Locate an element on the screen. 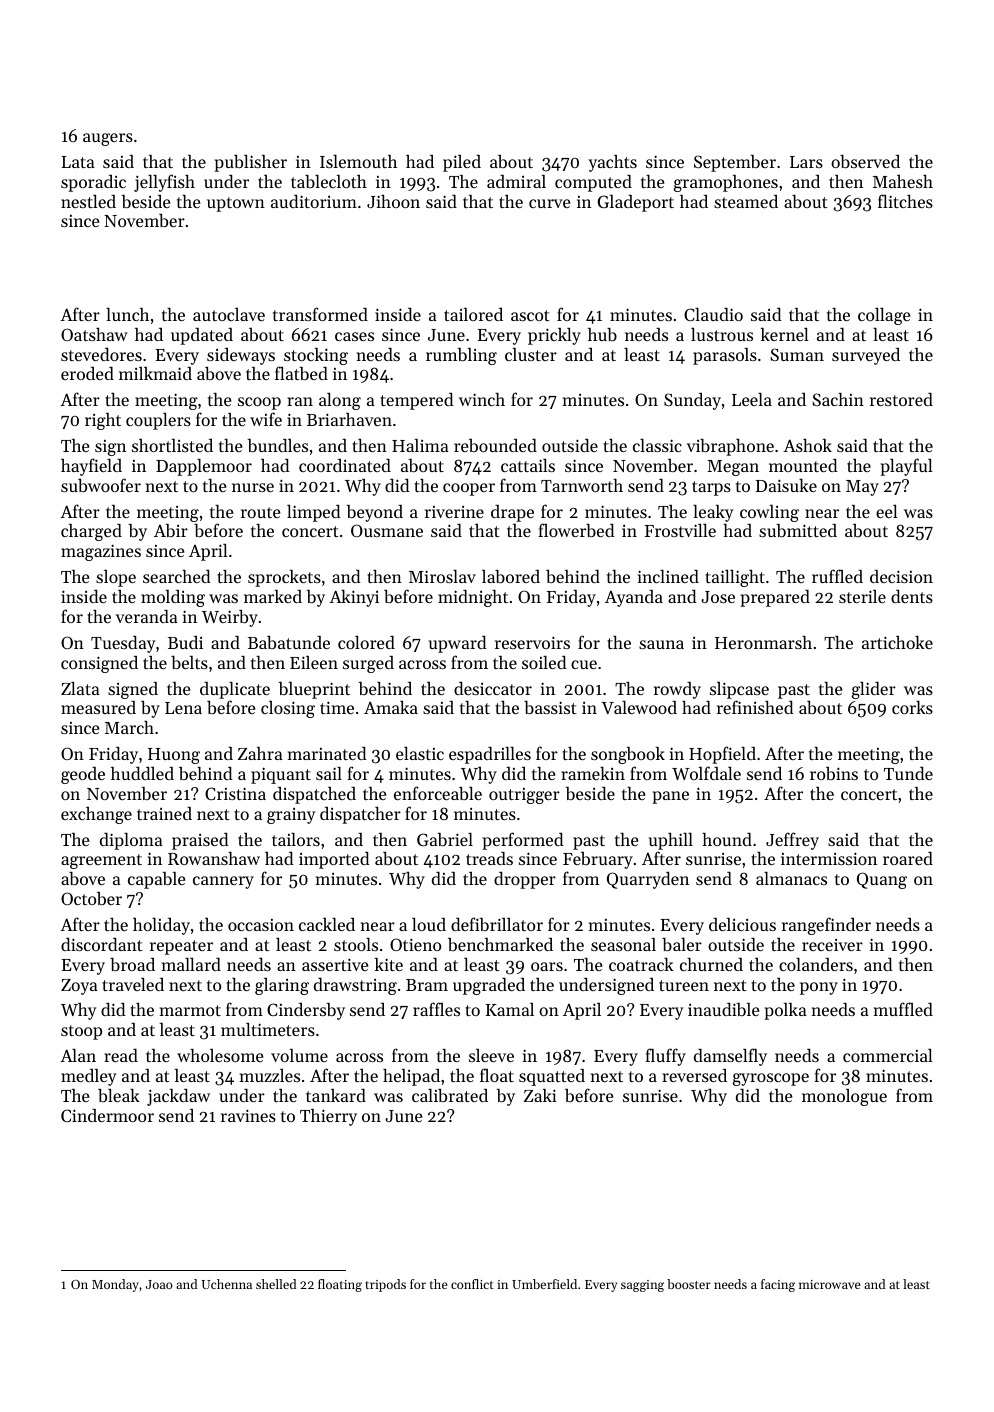  route is located at coordinates (260, 512).
